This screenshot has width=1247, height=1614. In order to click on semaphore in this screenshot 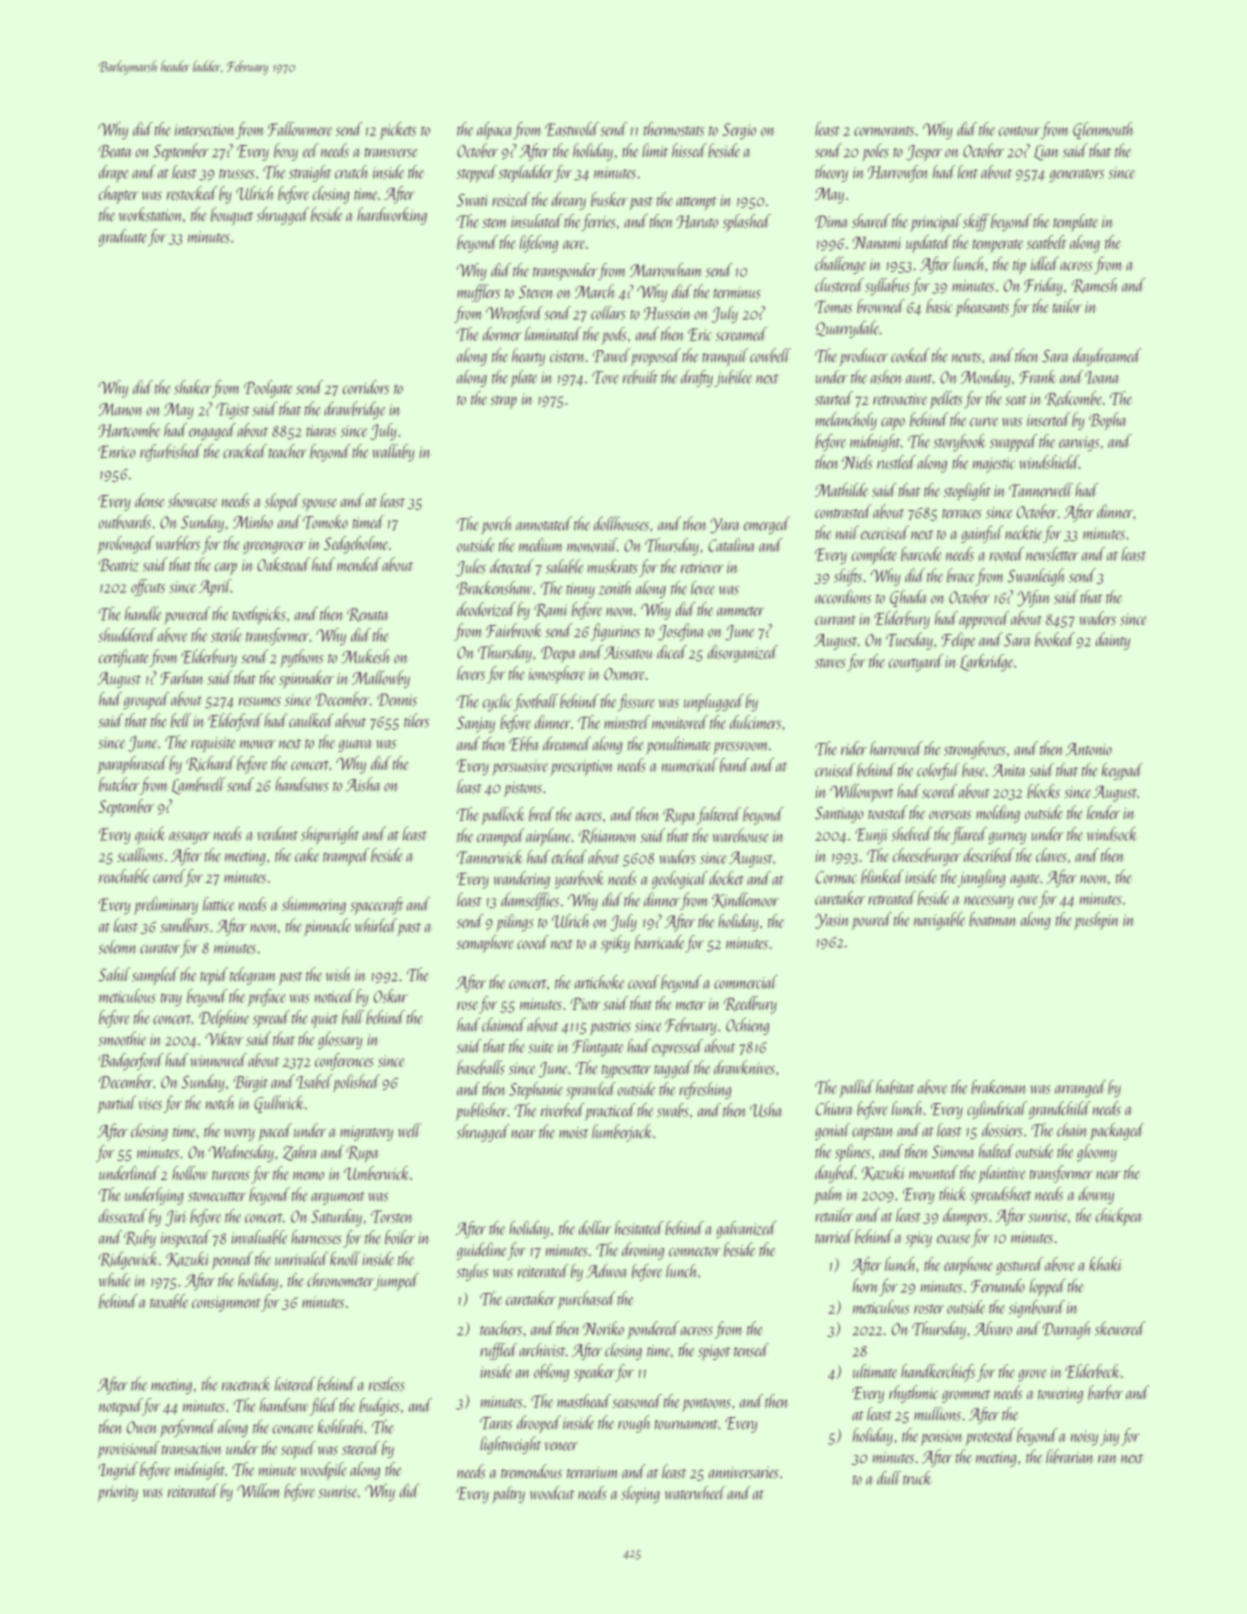, I will do `click(485, 944)`.
